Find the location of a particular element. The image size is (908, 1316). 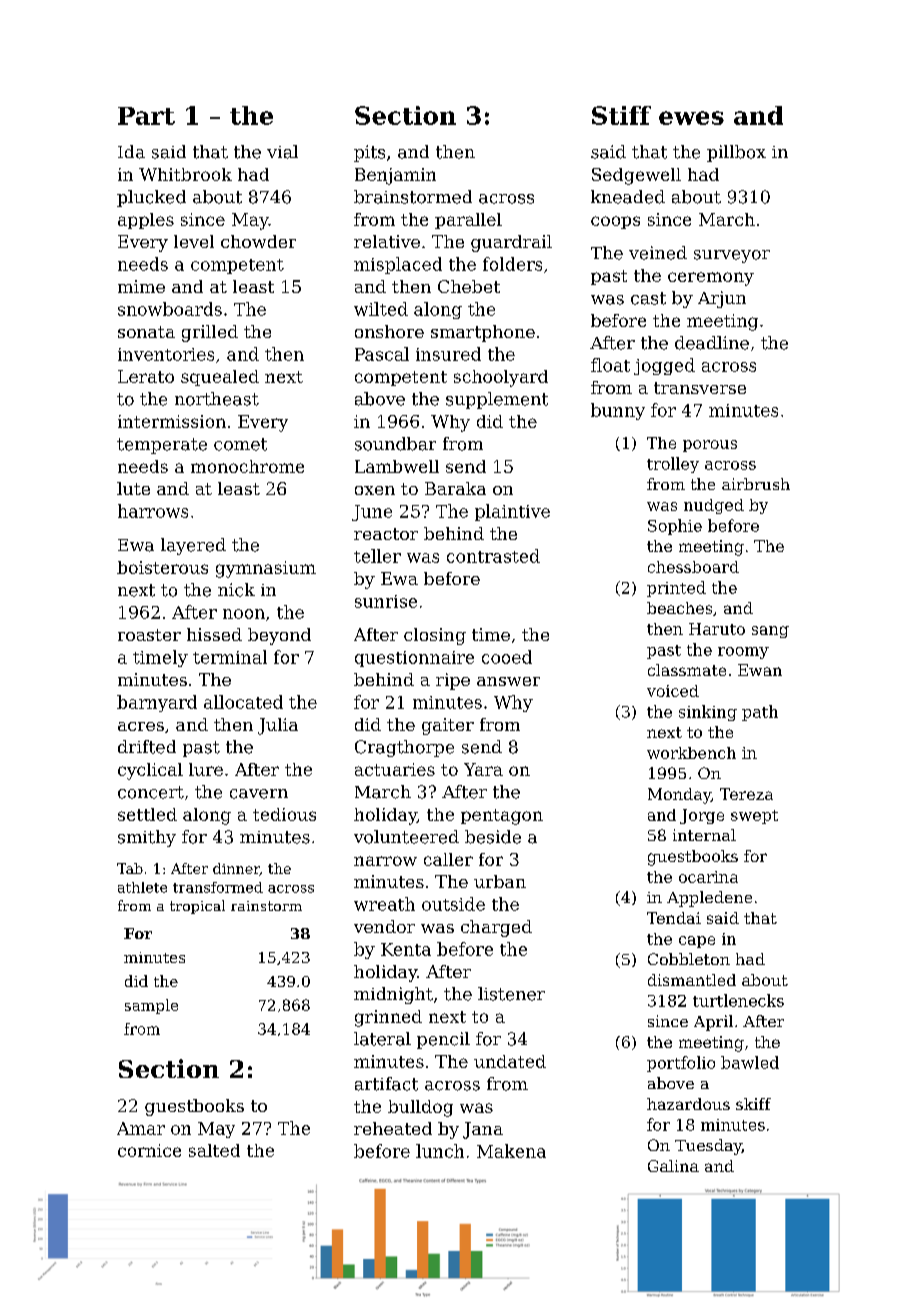

Amar is located at coordinates (141, 1128).
